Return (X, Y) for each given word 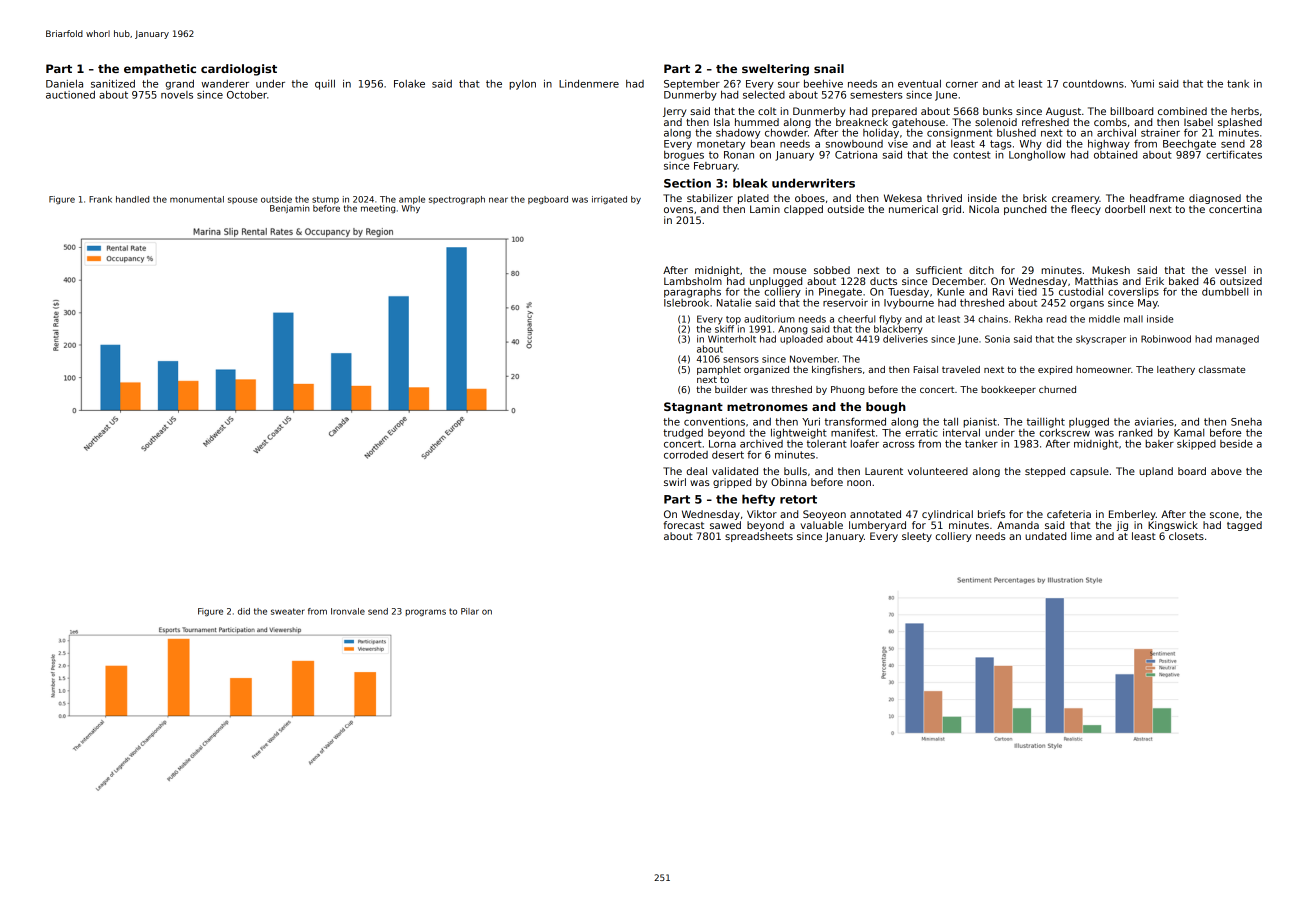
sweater (288, 611)
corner (962, 85)
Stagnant (693, 408)
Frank (100, 199)
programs (426, 613)
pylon (522, 85)
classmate (1222, 369)
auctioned (70, 95)
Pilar (470, 611)
